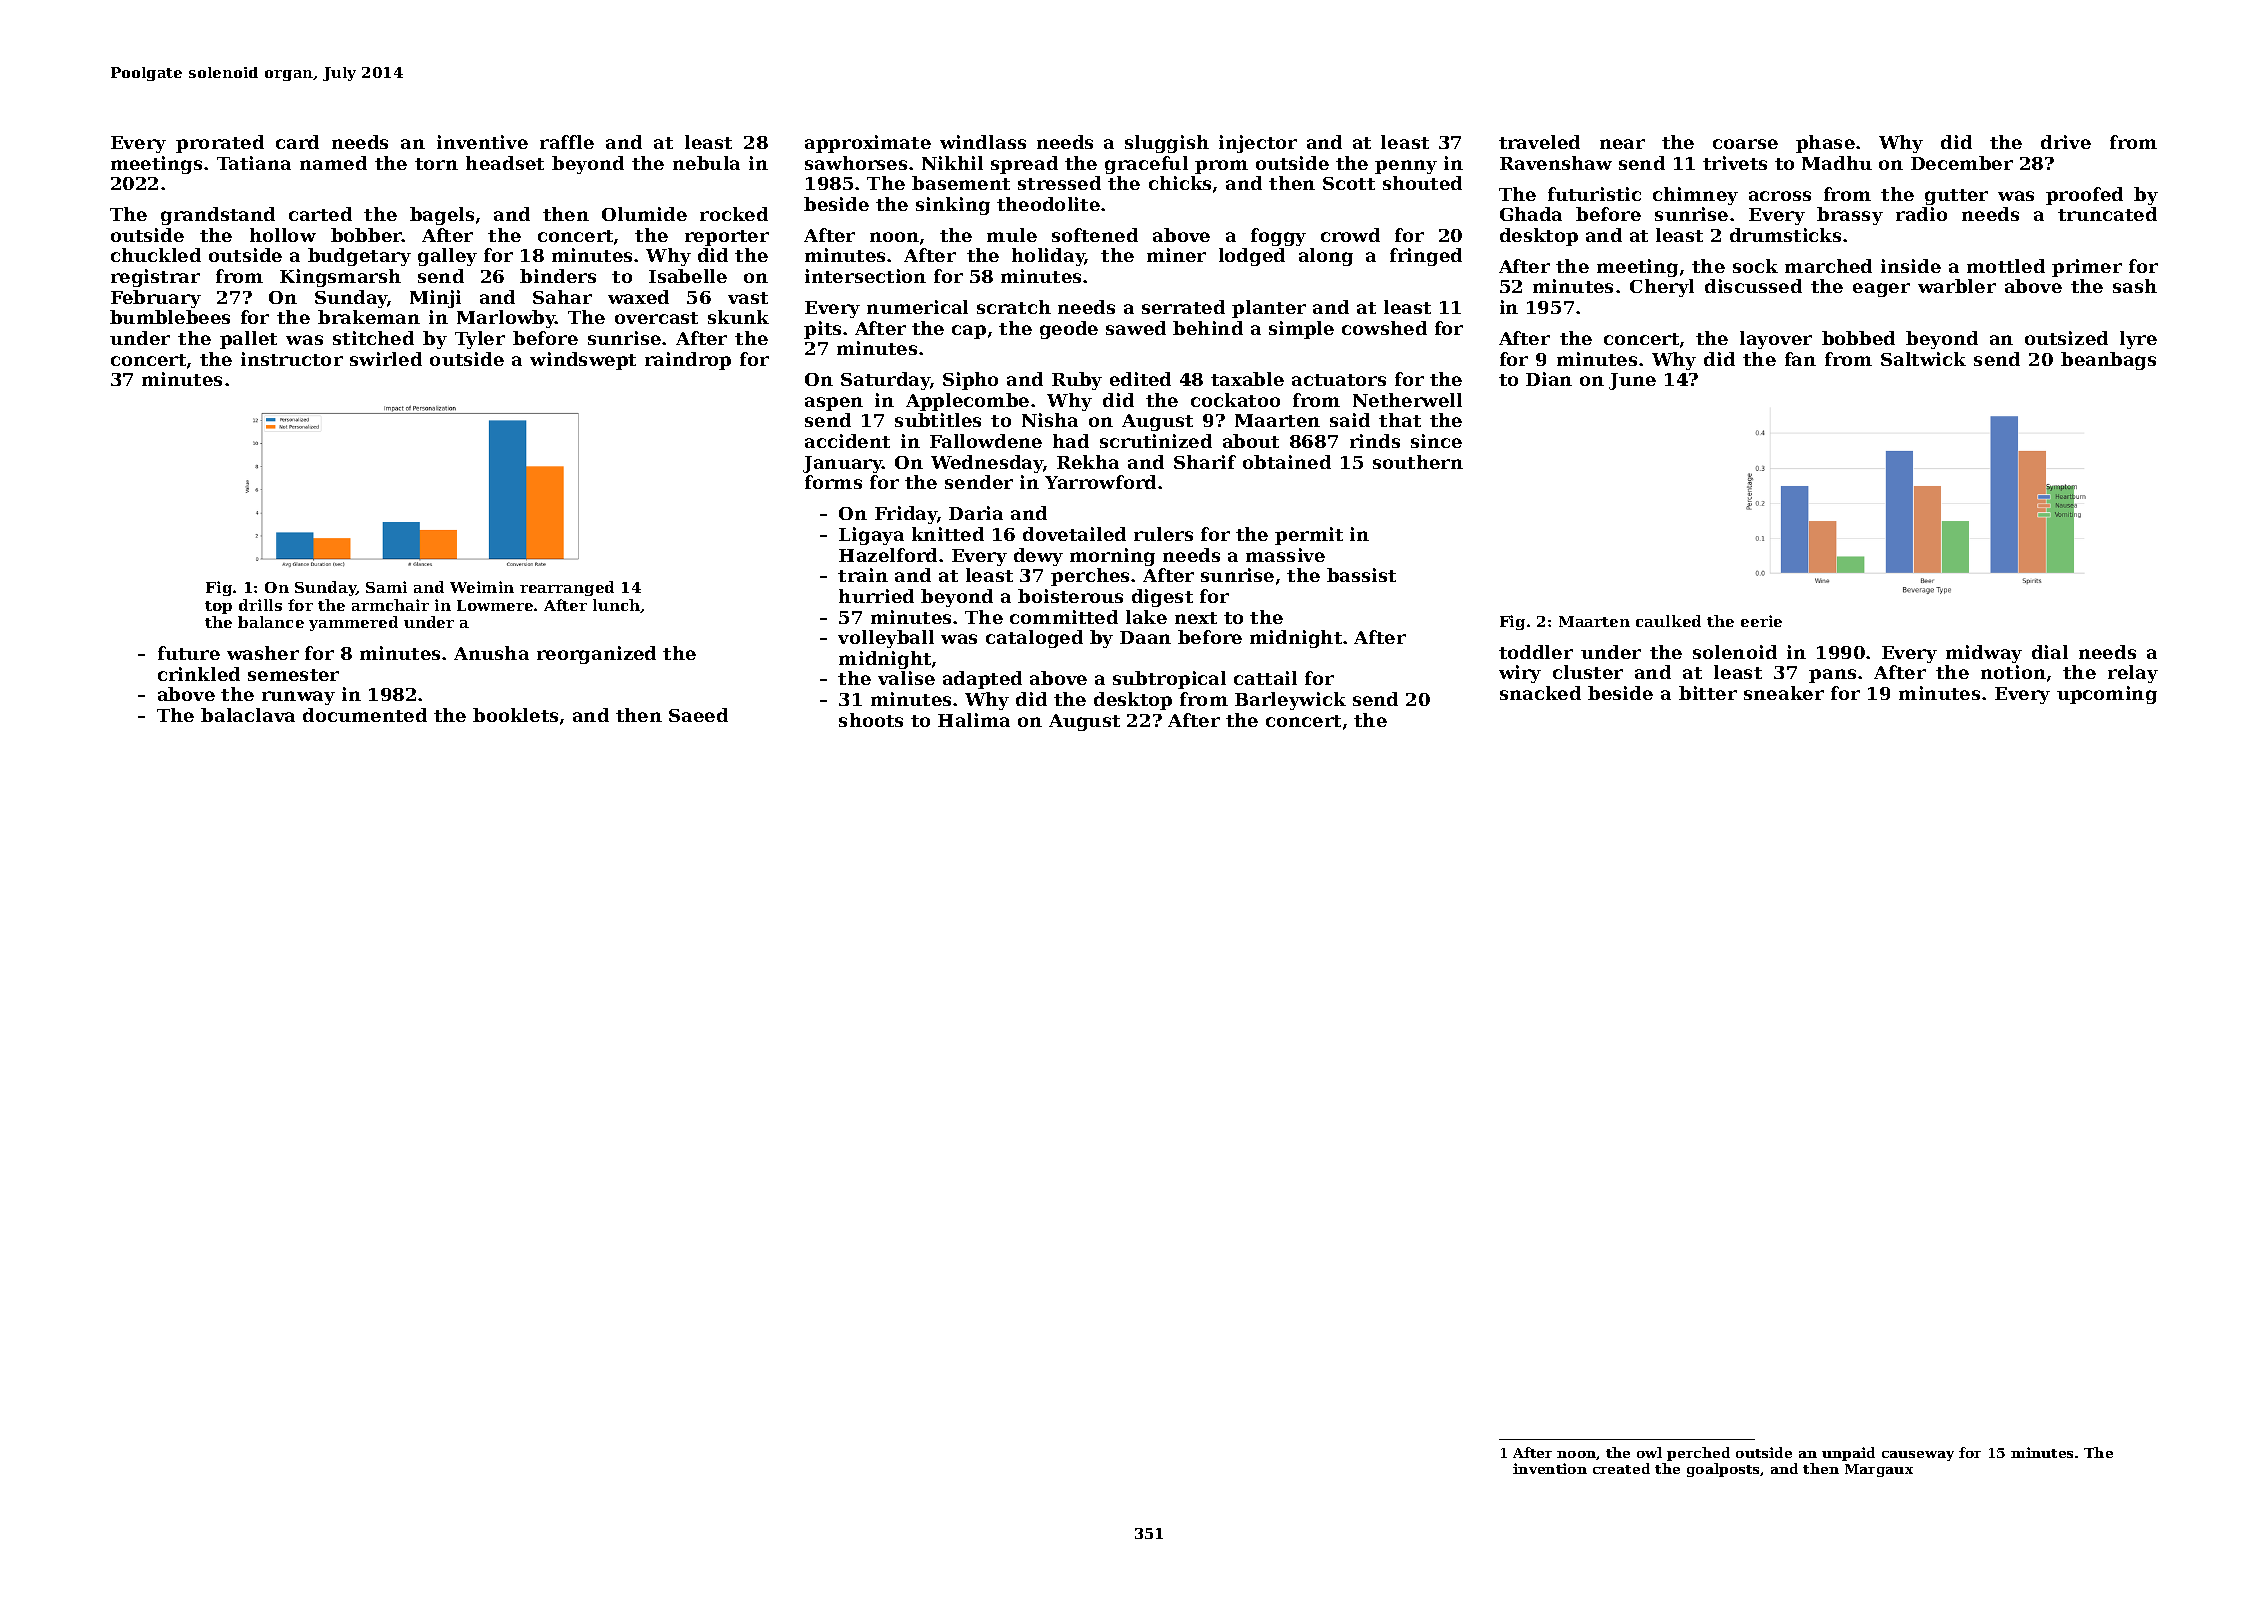  What do you see at coordinates (1800, 359) in the document?
I see `fan` at bounding box center [1800, 359].
